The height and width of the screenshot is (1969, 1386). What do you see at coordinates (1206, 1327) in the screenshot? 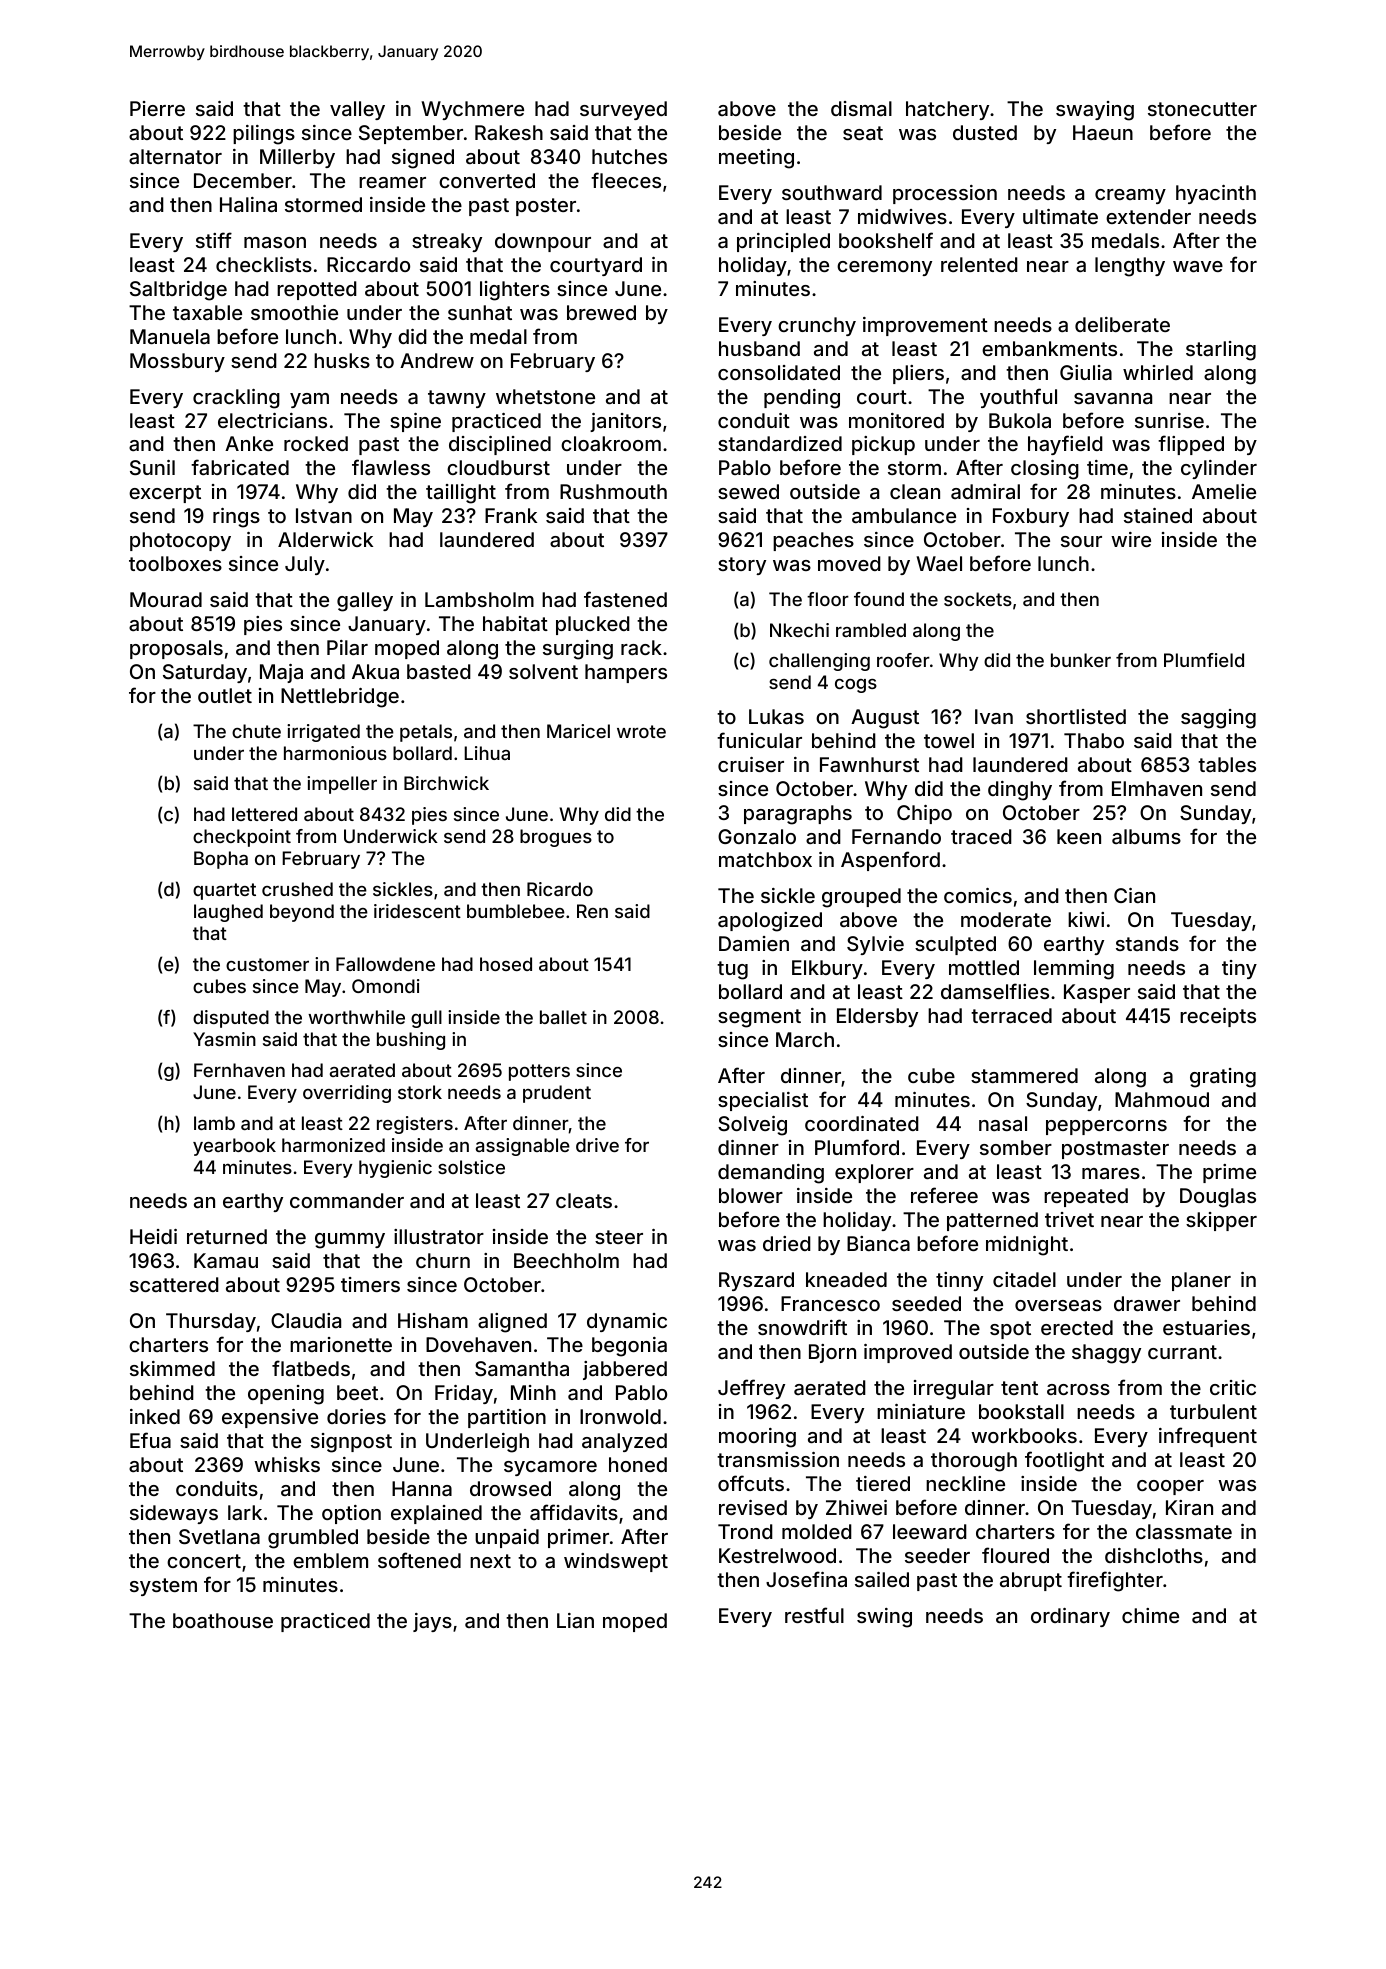
I see `estuaries` at bounding box center [1206, 1327].
